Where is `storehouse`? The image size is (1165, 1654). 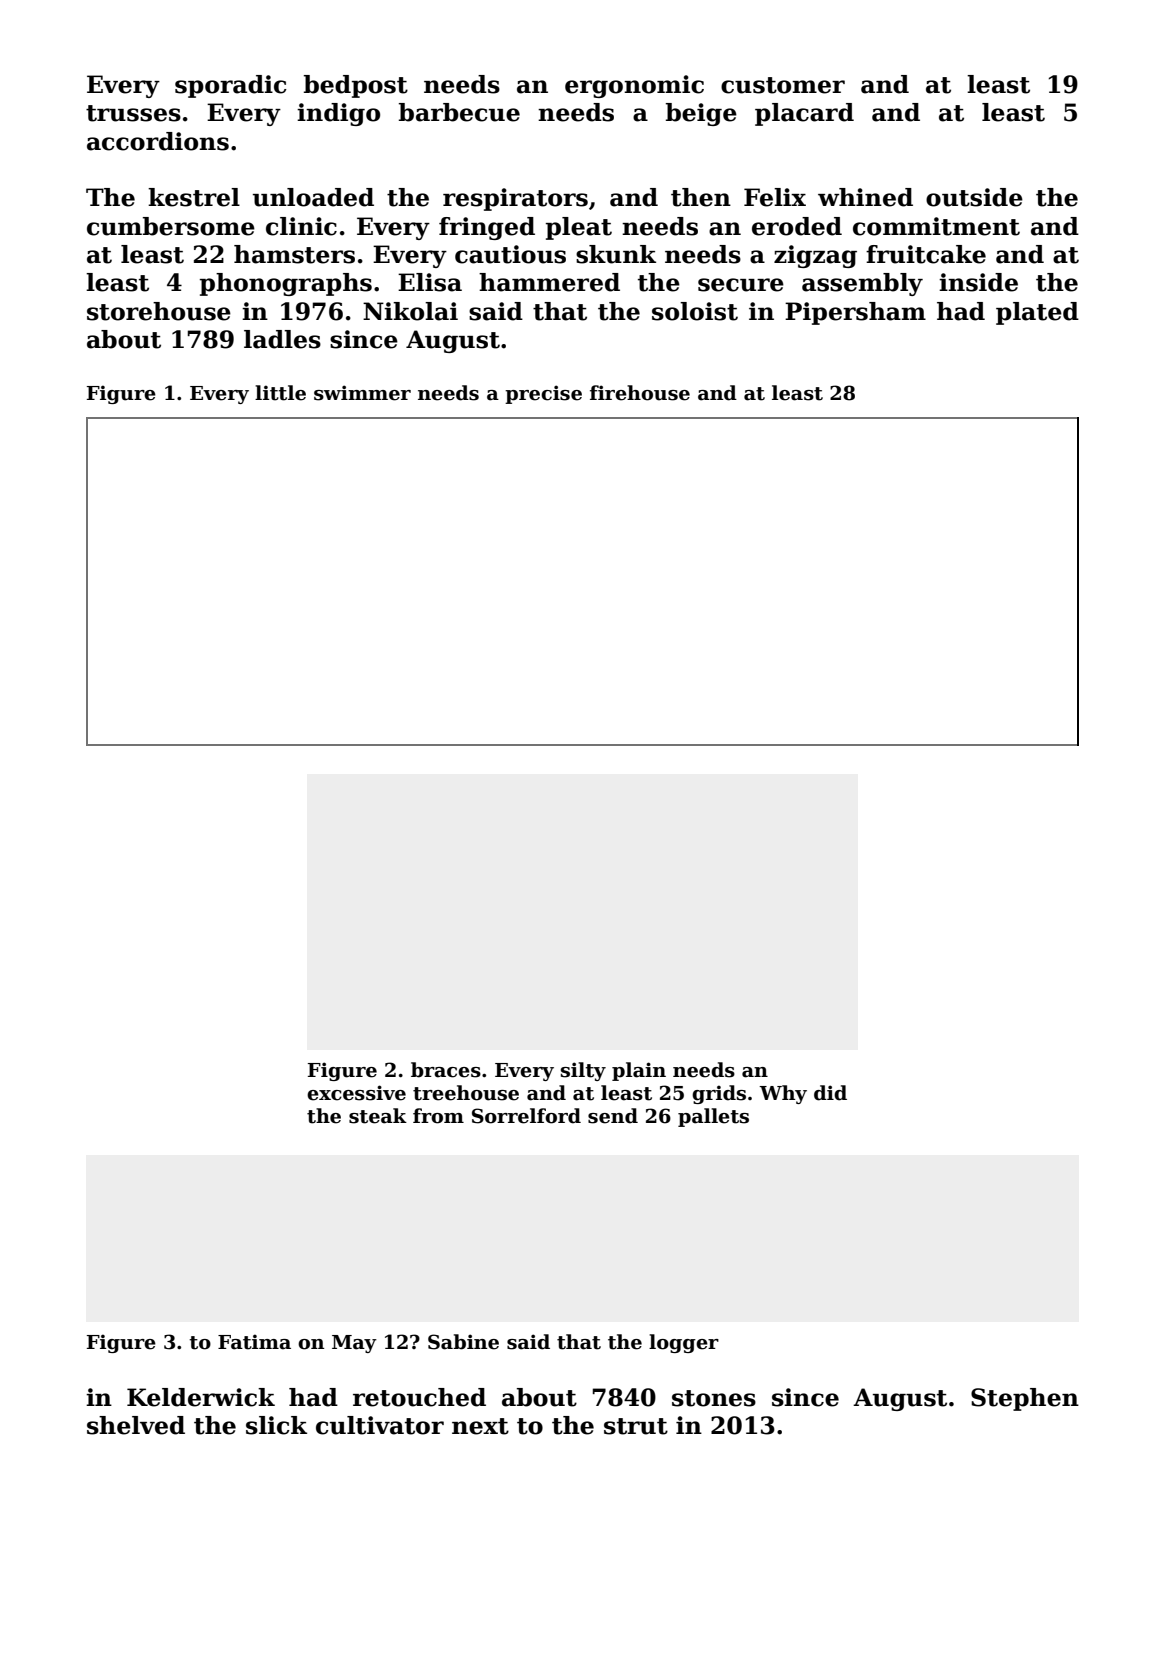 storehouse is located at coordinates (159, 311).
